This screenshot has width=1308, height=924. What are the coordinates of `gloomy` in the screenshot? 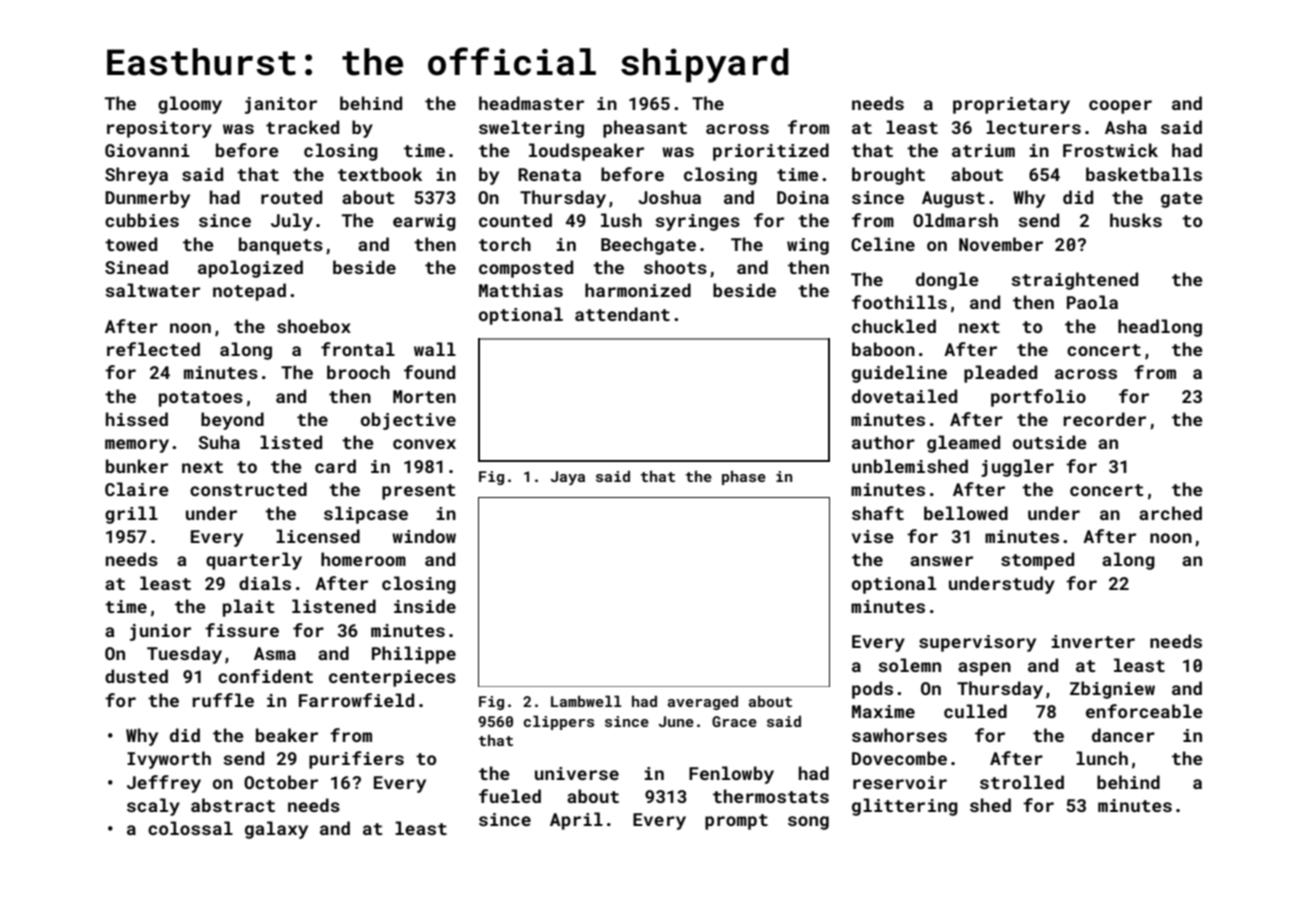 It's located at (190, 105).
